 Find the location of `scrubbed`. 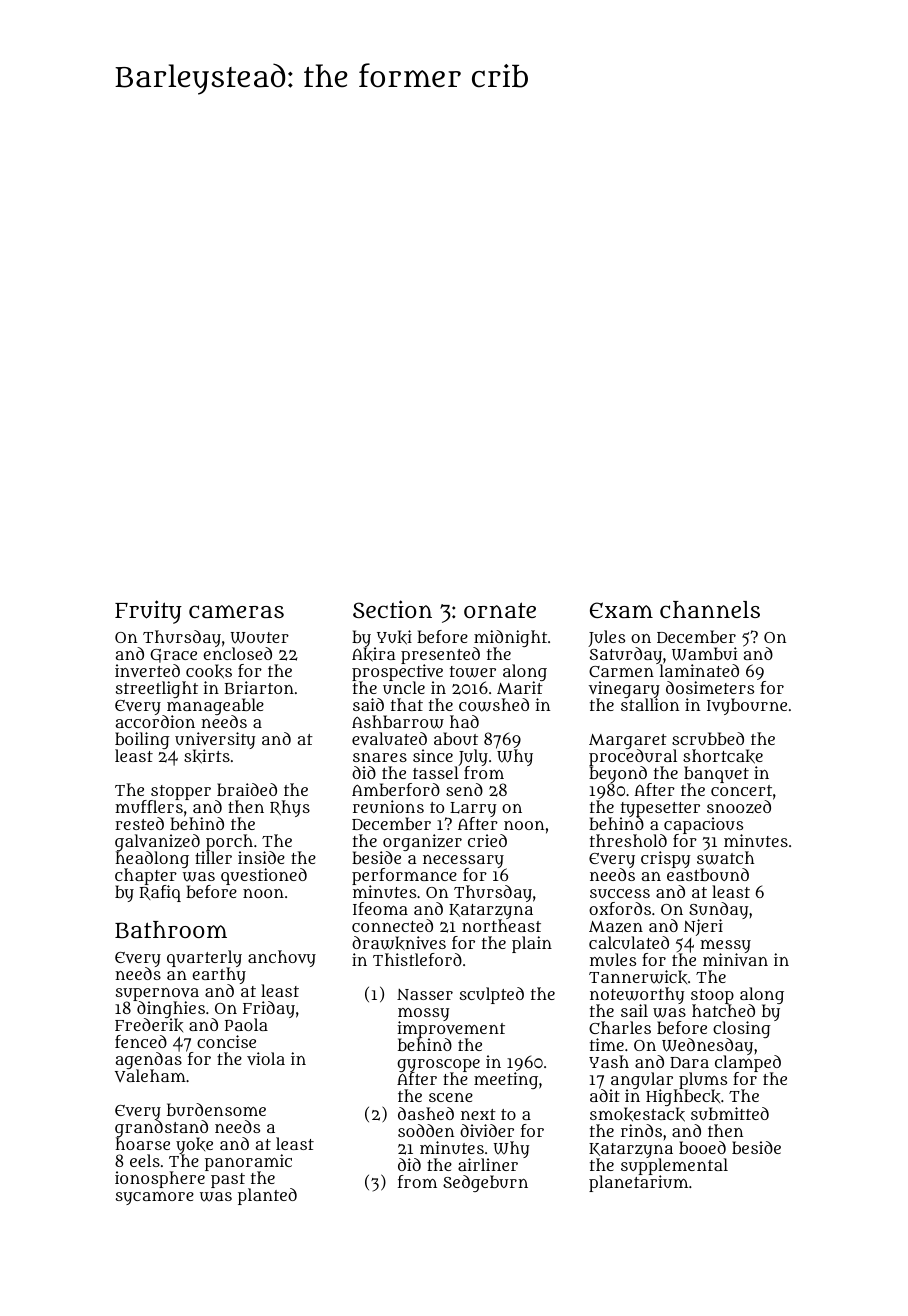

scrubbed is located at coordinates (708, 738).
